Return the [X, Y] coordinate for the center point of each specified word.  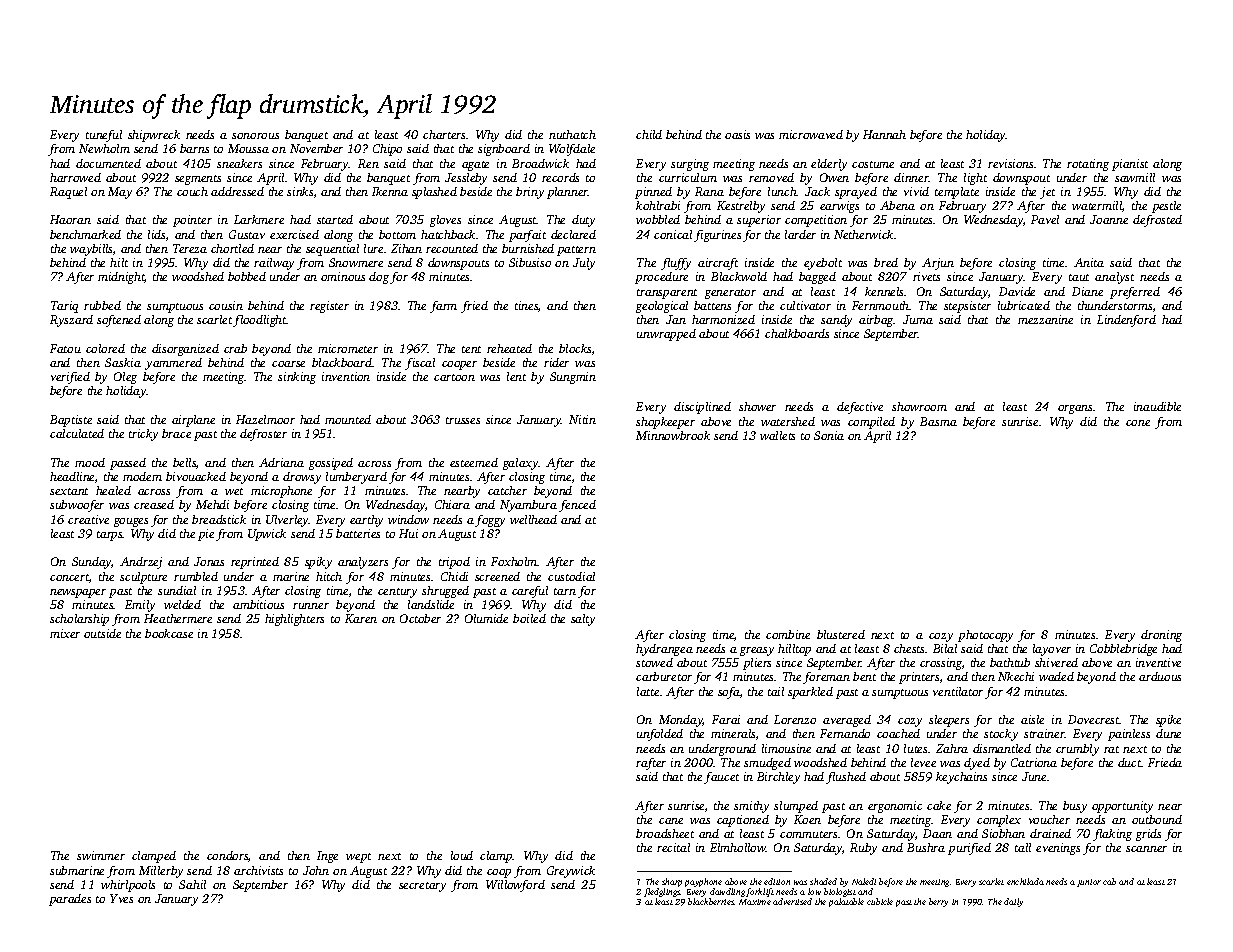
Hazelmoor [265, 419]
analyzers [363, 563]
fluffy [676, 264]
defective [860, 408]
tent [471, 349]
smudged [767, 764]
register [329, 307]
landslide [431, 604]
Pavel [1045, 219]
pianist [1130, 165]
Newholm [104, 148]
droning [1161, 636]
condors [227, 855]
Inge [327, 857]
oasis [737, 134]
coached [898, 733]
